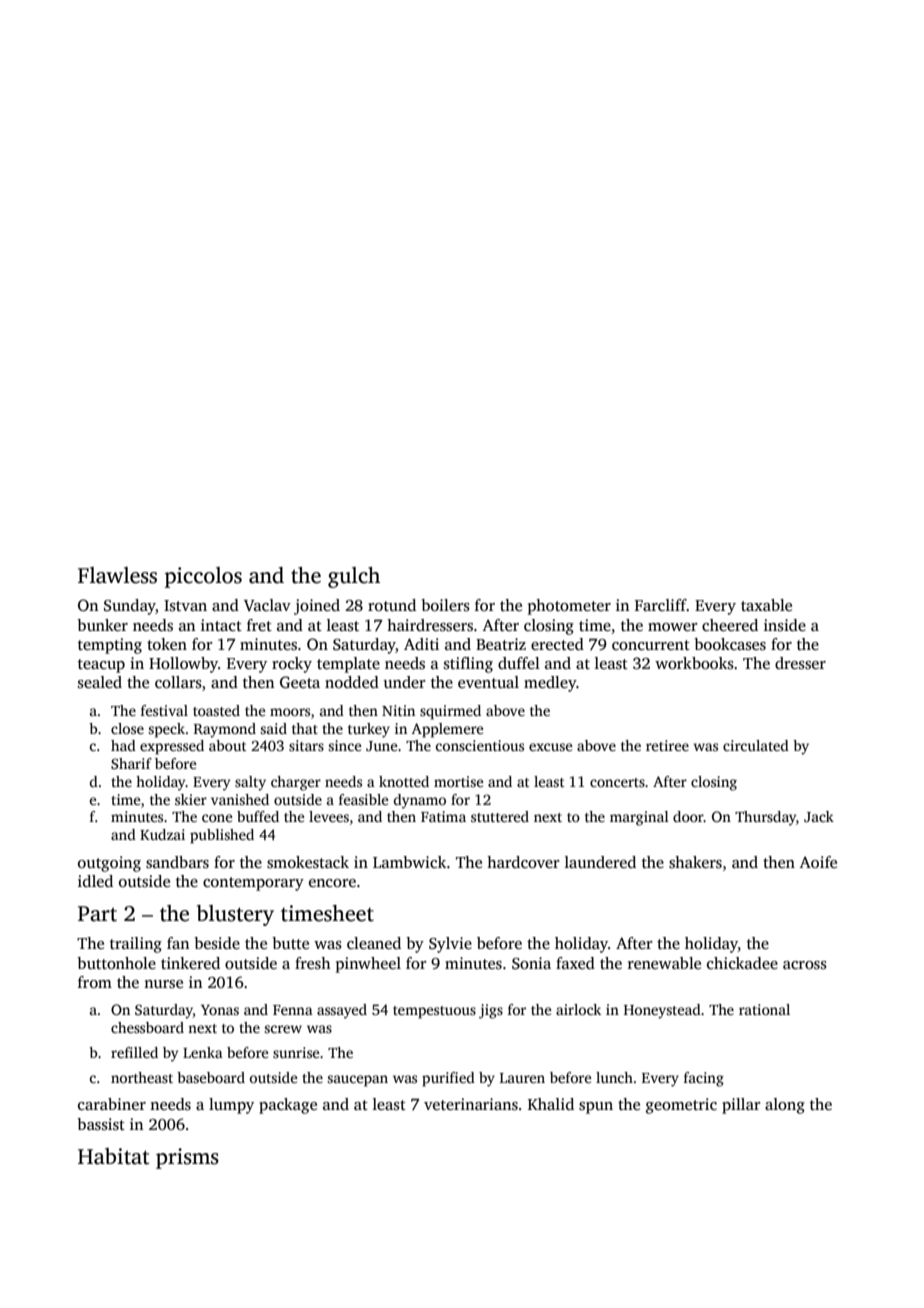 This page has width=924, height=1308. I want to click on Sharif, so click(131, 763).
